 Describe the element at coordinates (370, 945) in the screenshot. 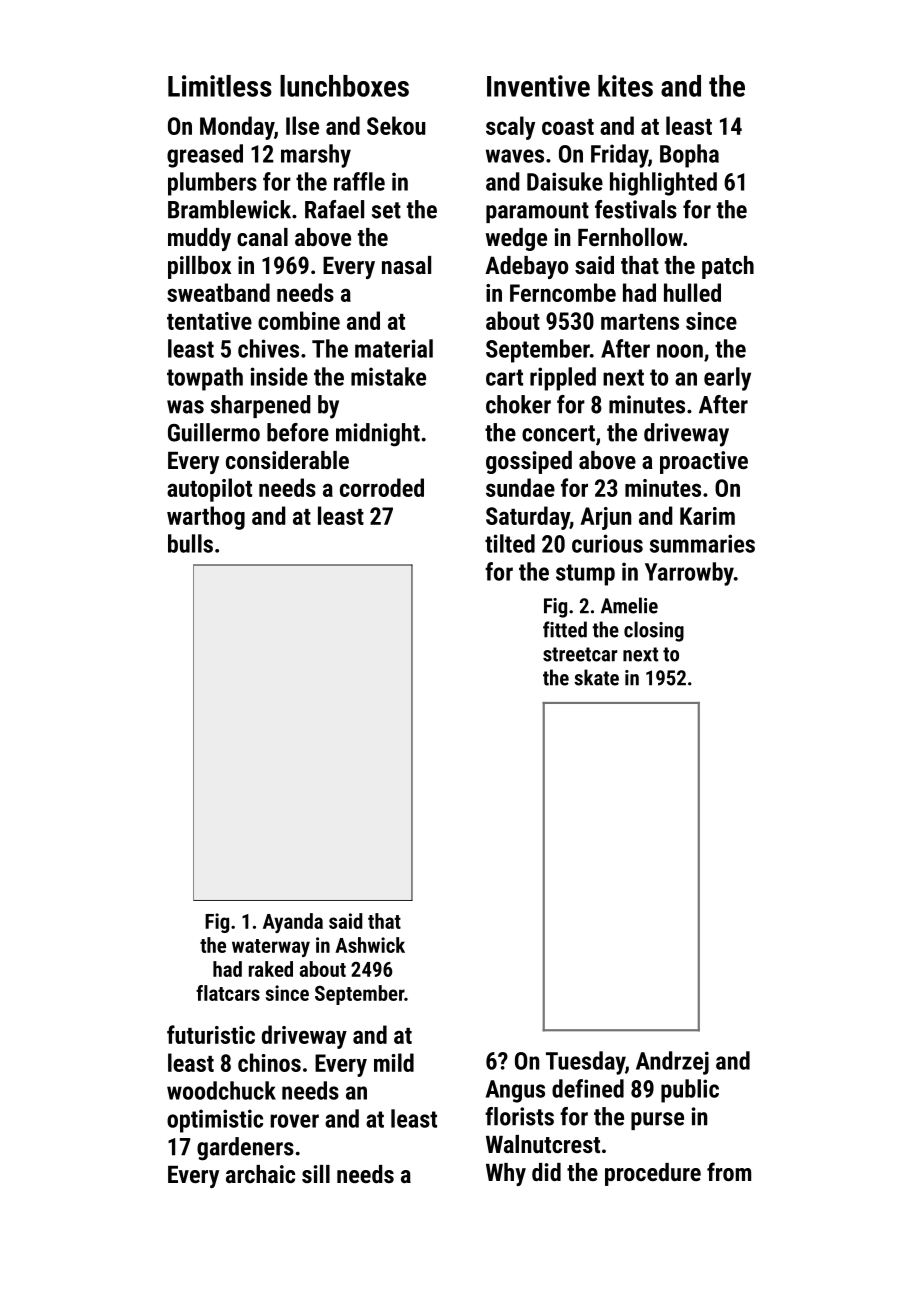

I see `Ashwick` at that location.
